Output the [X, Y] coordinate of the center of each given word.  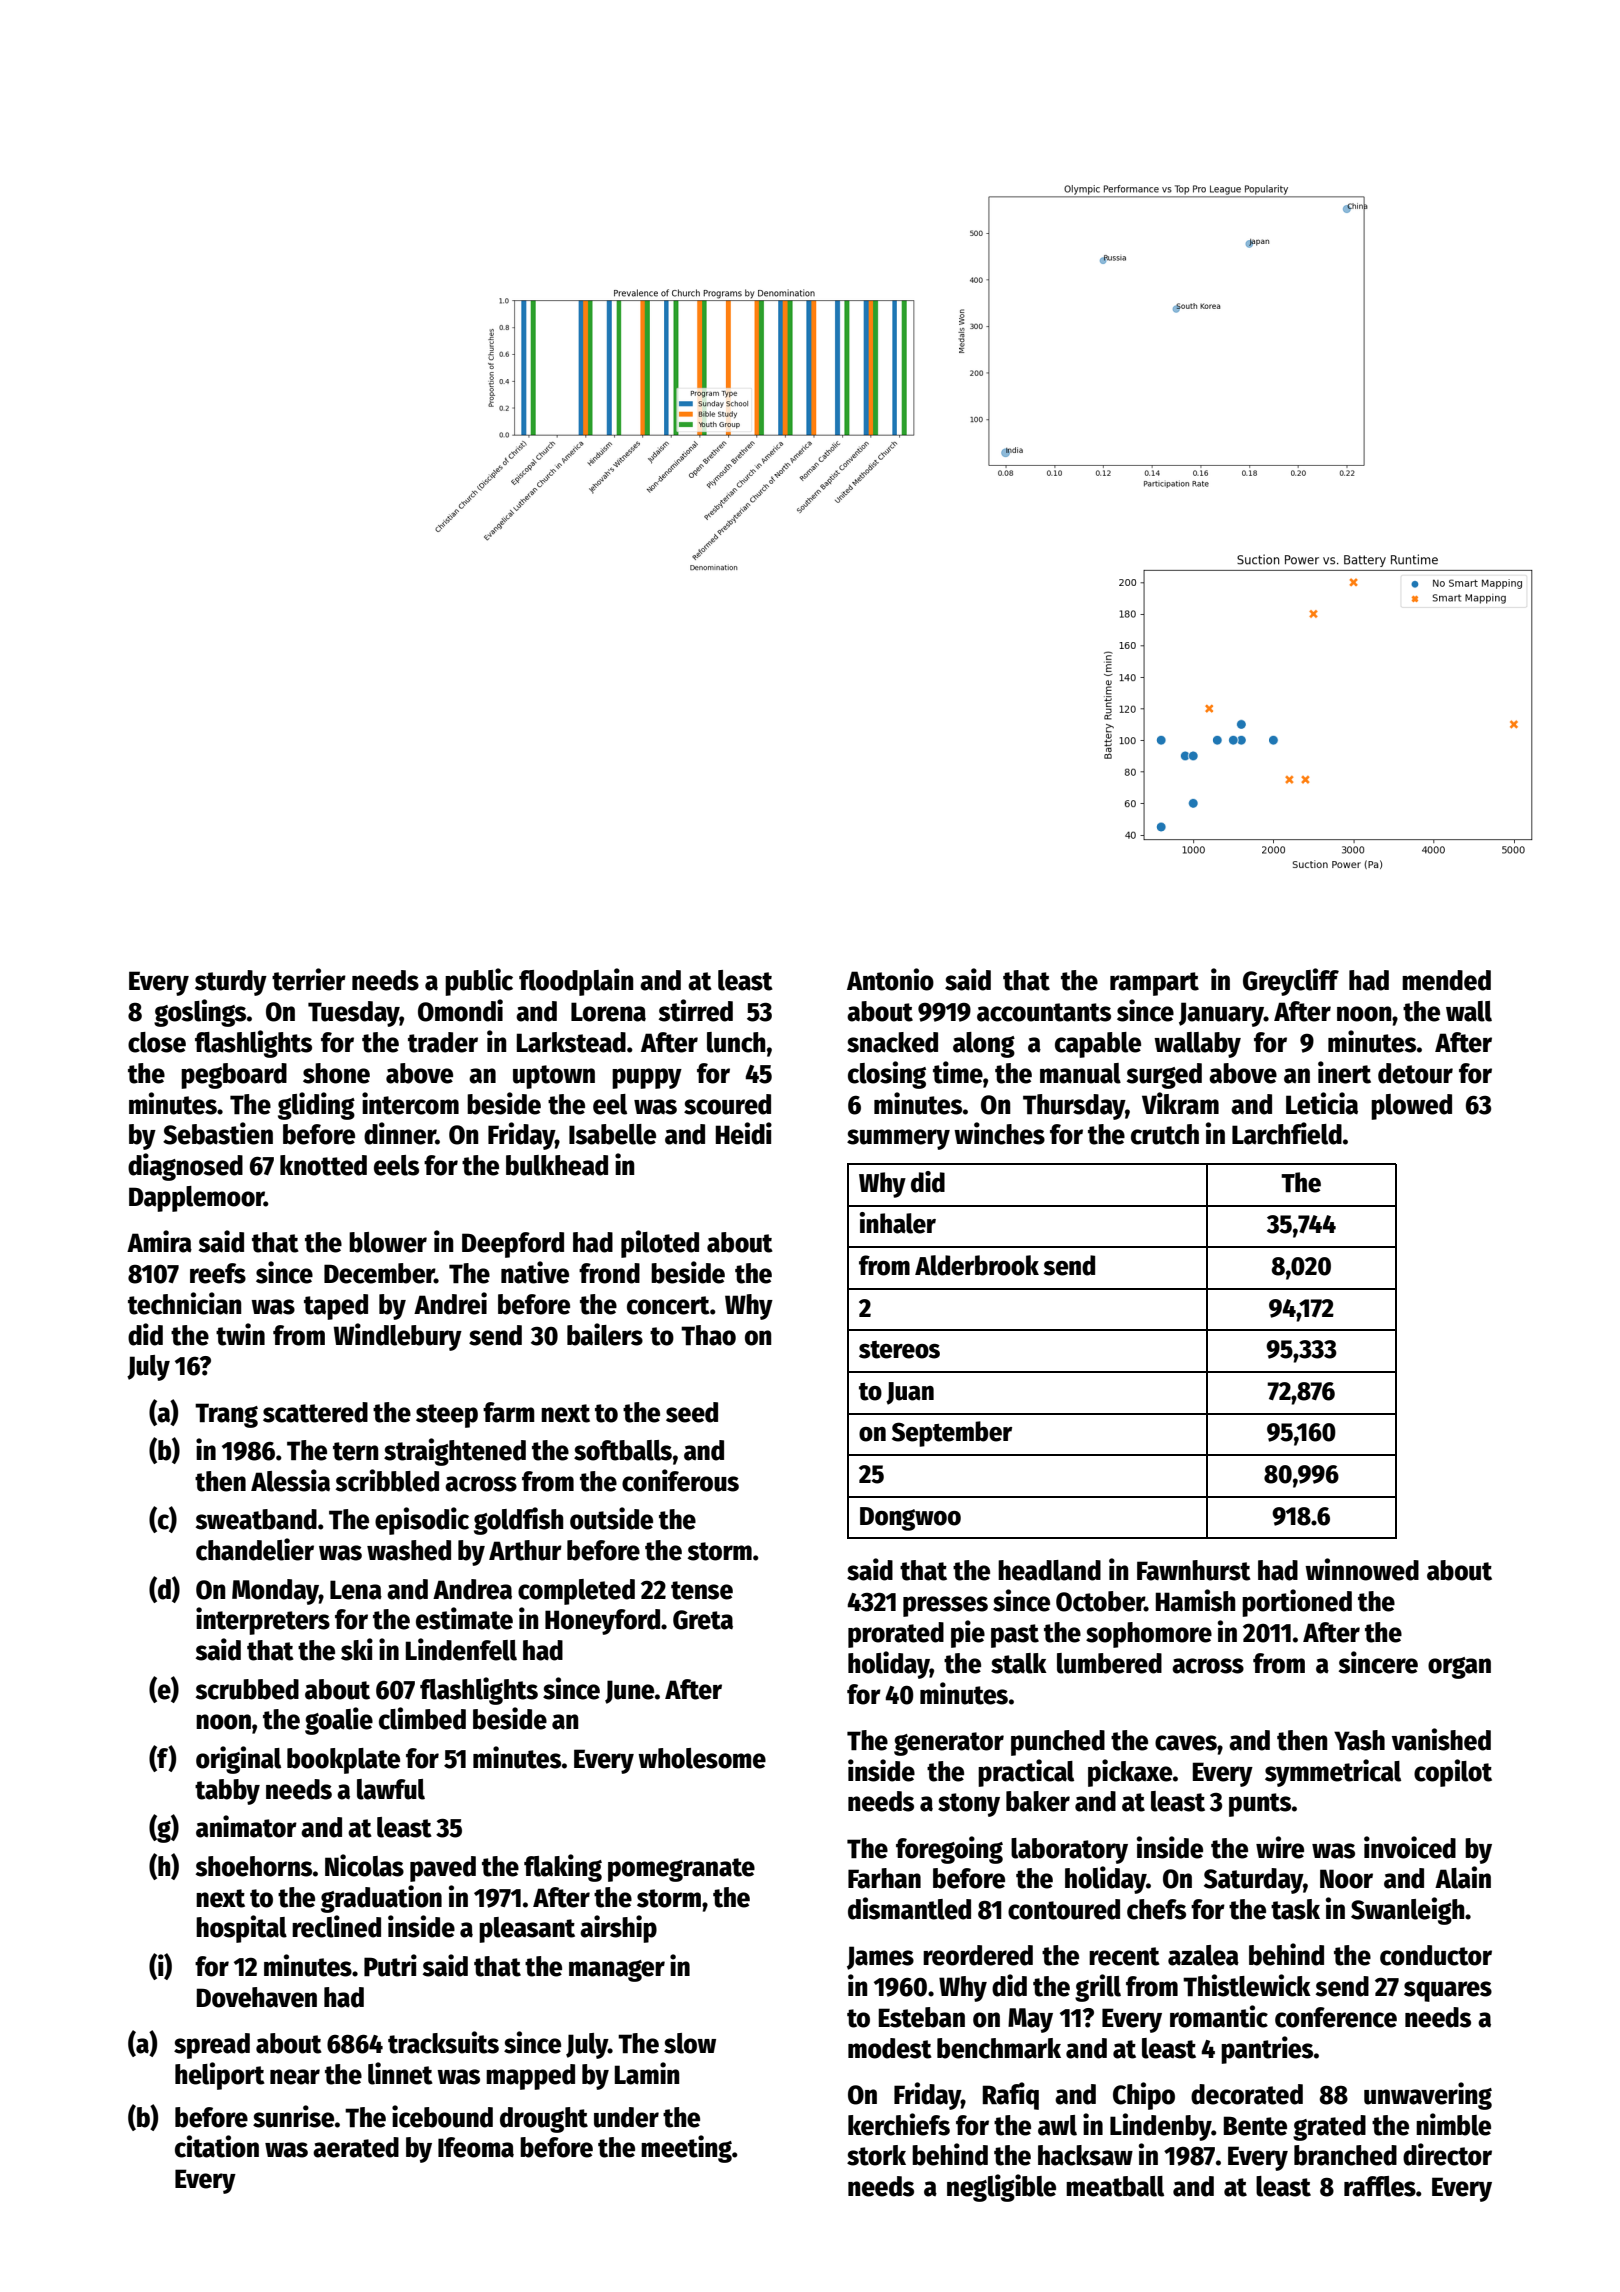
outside [611, 1518]
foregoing [949, 1850]
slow [690, 2043]
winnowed [1362, 1569]
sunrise [293, 2116]
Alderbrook [977, 1265]
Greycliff [1291, 982]
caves [1186, 1743]
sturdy [231, 983]
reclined [336, 1926]
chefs [1156, 1909]
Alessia [290, 1480]
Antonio [890, 979]
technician [184, 1303]
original [238, 1760]
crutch [1165, 1134]
